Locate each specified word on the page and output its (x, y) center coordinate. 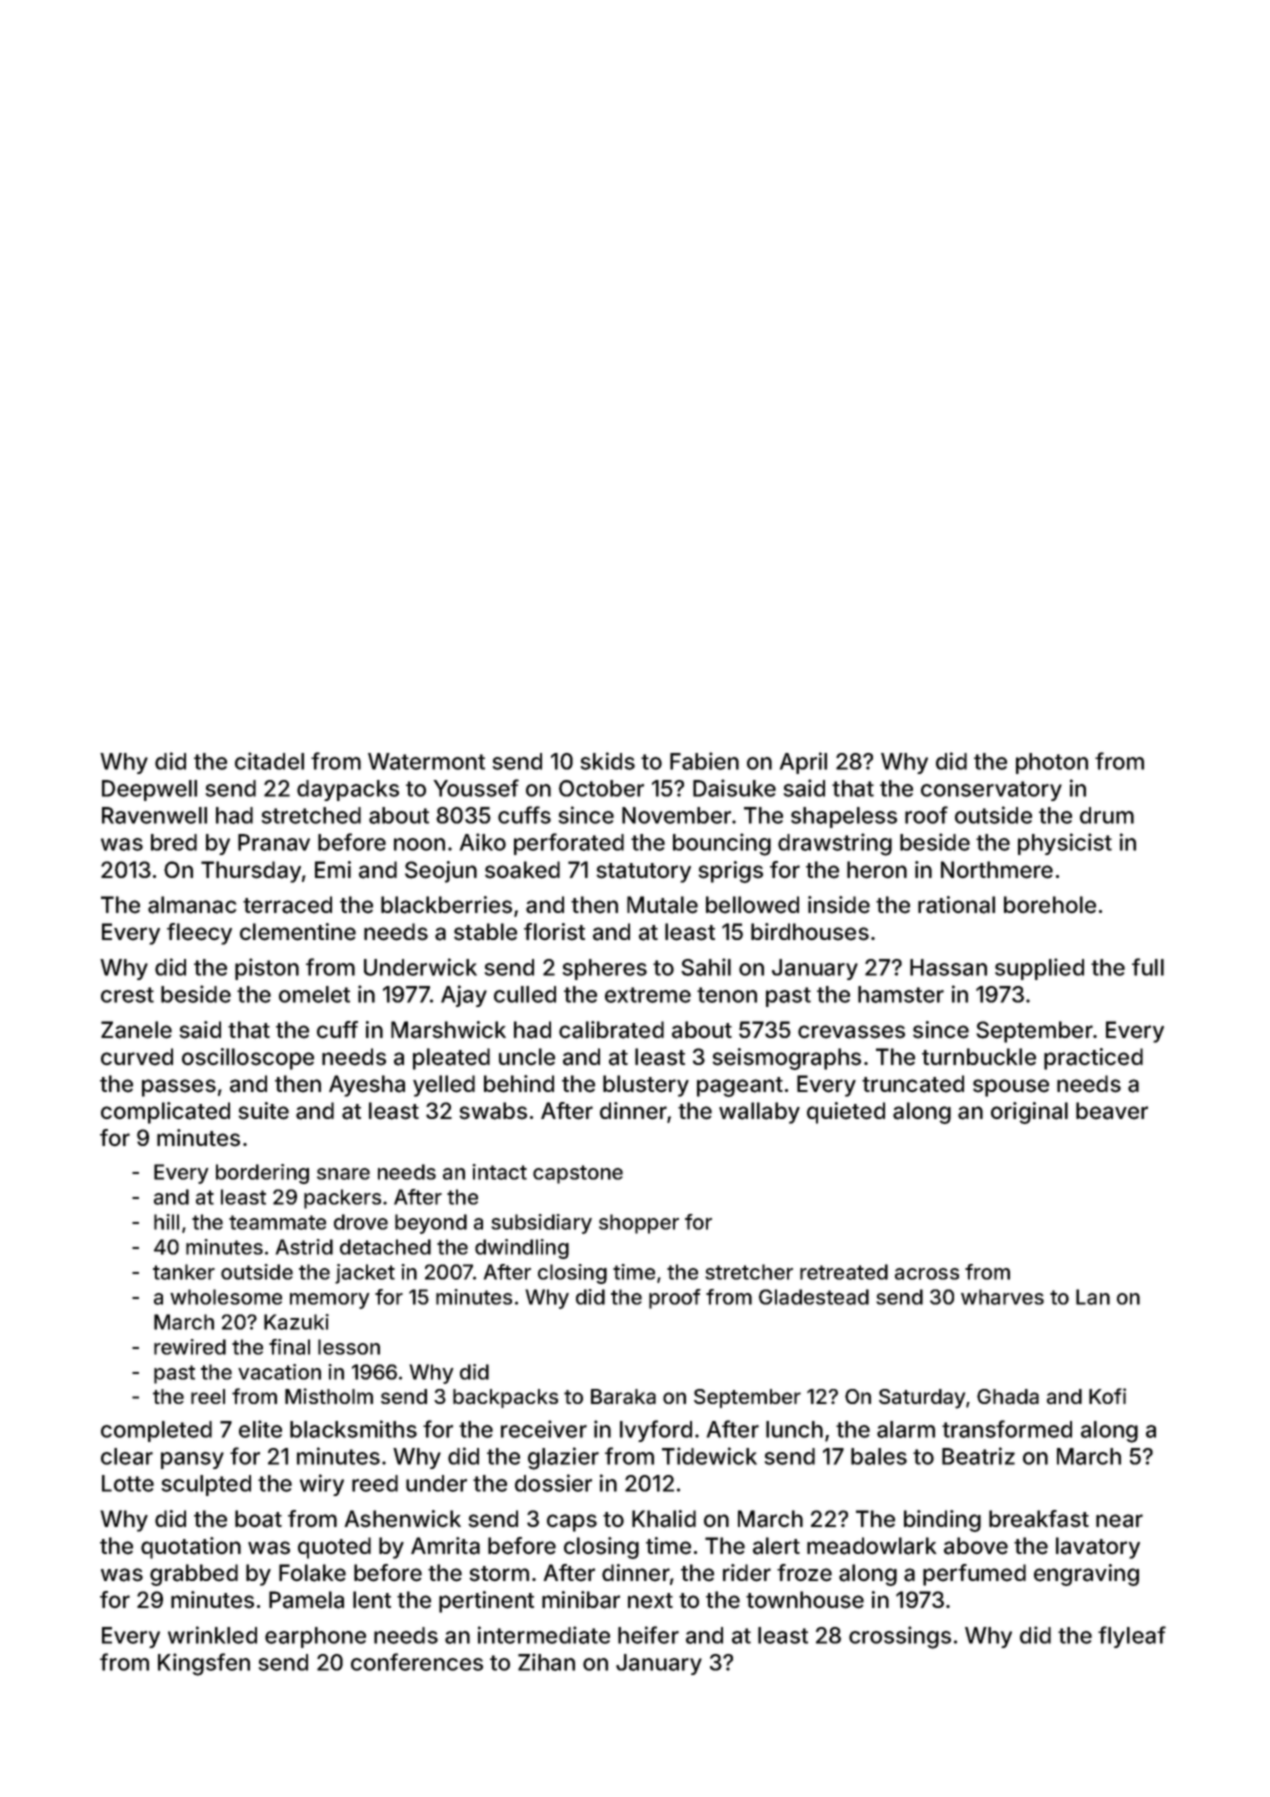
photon (1052, 763)
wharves (1002, 1297)
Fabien (704, 761)
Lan (1093, 1297)
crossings (900, 1637)
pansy (192, 1460)
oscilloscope (248, 1059)
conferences (417, 1662)
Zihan (546, 1662)
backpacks (505, 1398)
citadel (269, 761)
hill (166, 1222)
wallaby (759, 1113)
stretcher (749, 1272)
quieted (846, 1113)
